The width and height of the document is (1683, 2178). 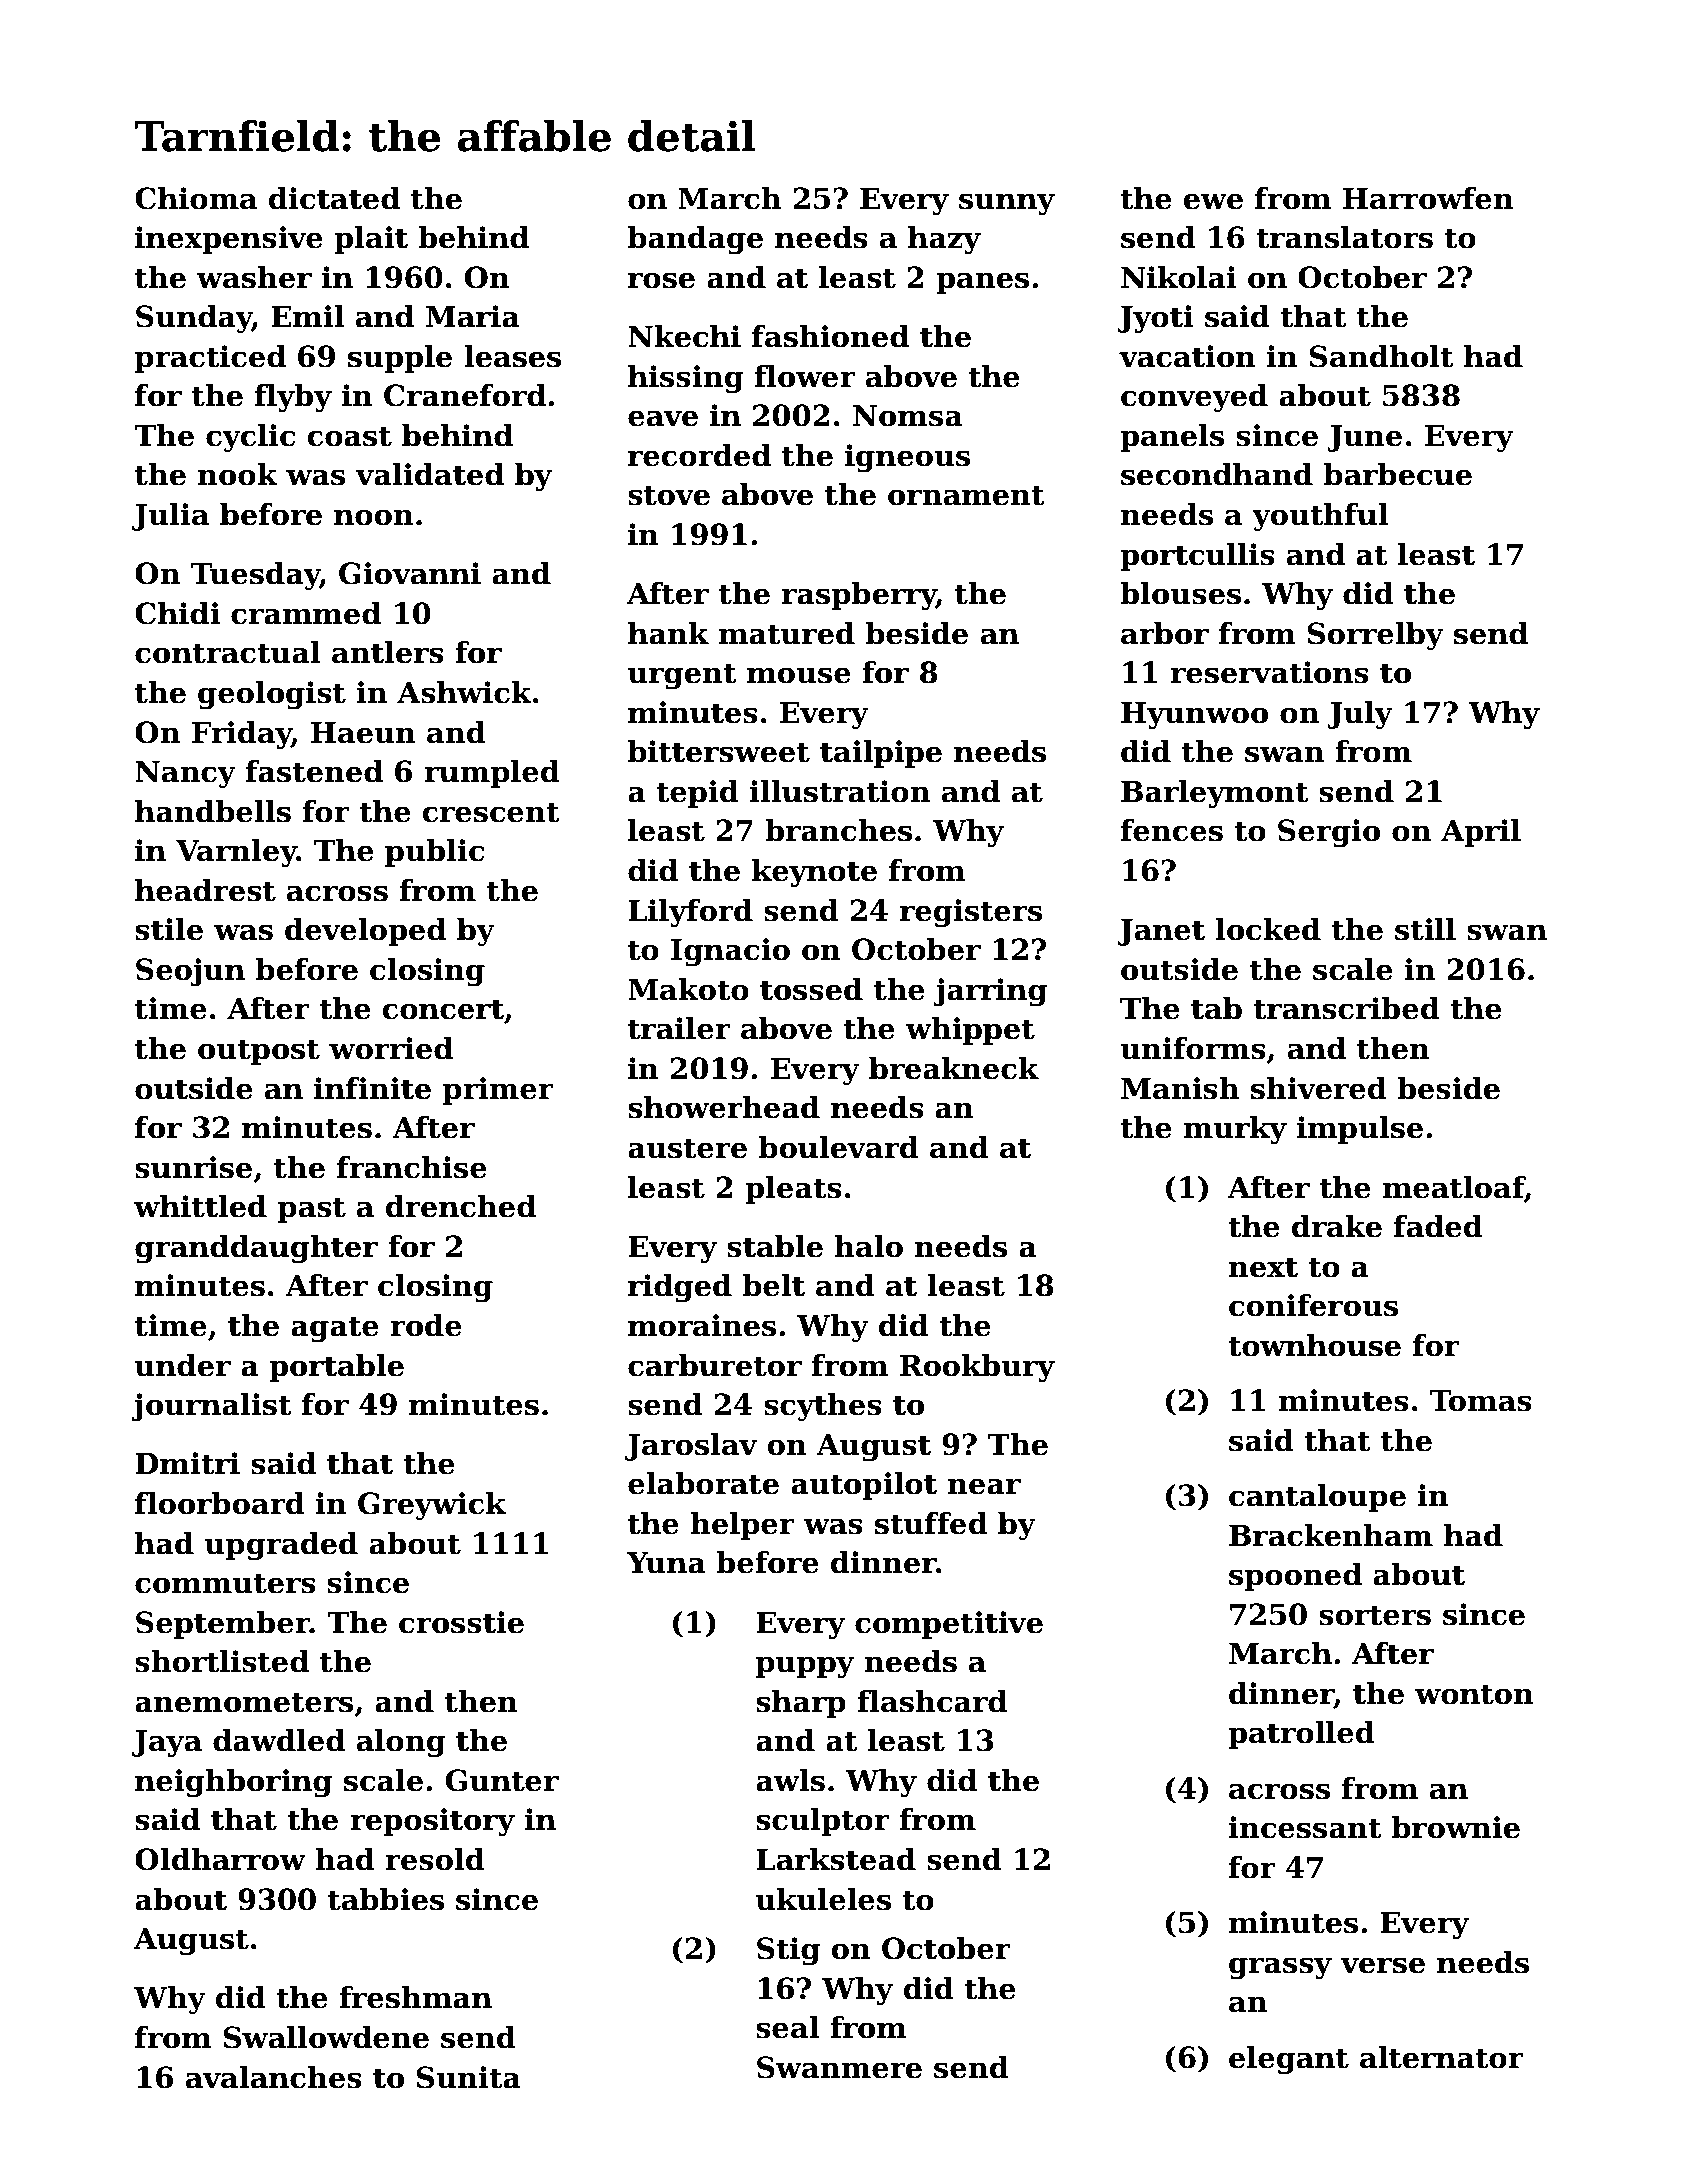 I want to click on meatloaf, so click(x=1454, y=1187).
